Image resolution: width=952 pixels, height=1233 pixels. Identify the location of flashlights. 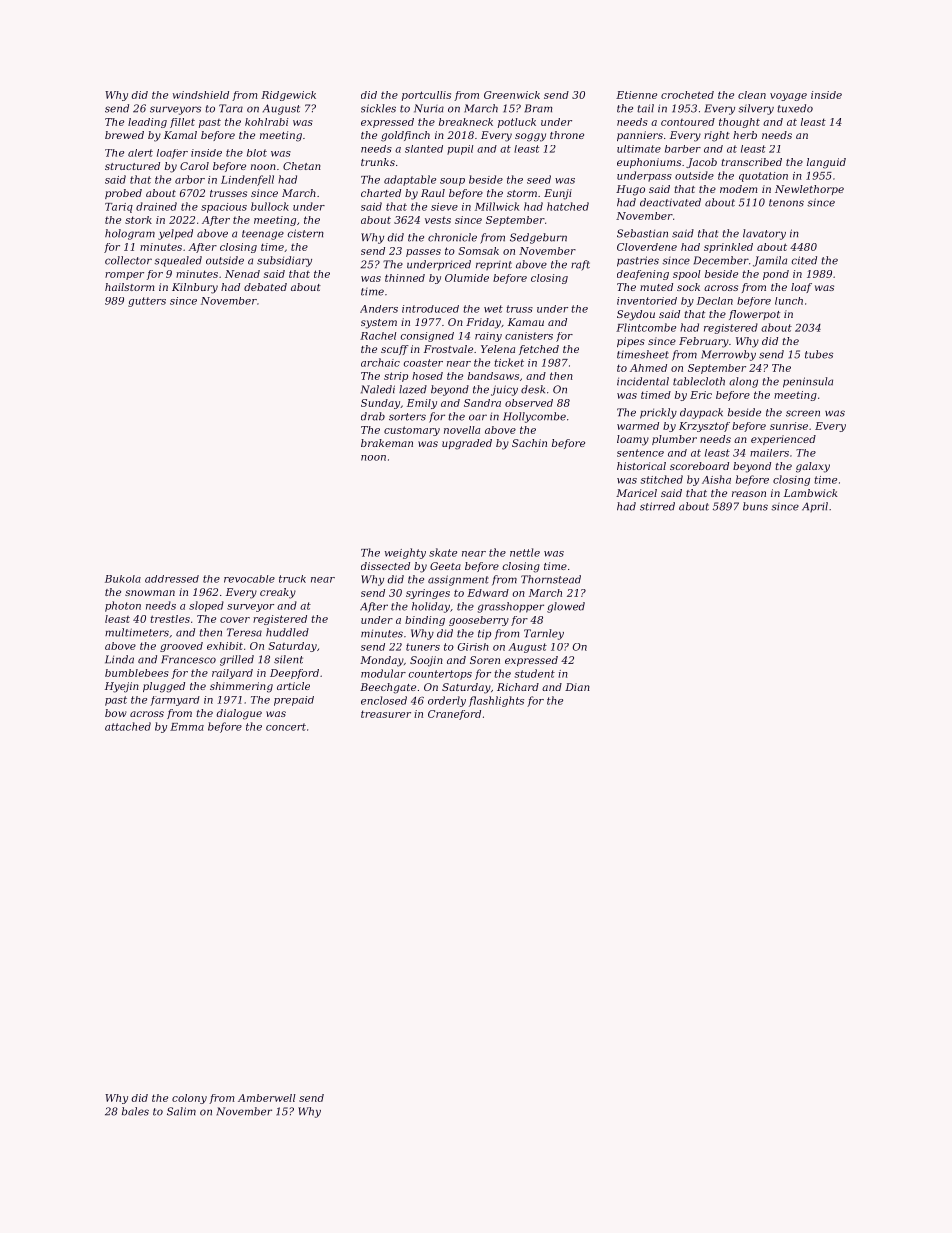
(496, 701).
